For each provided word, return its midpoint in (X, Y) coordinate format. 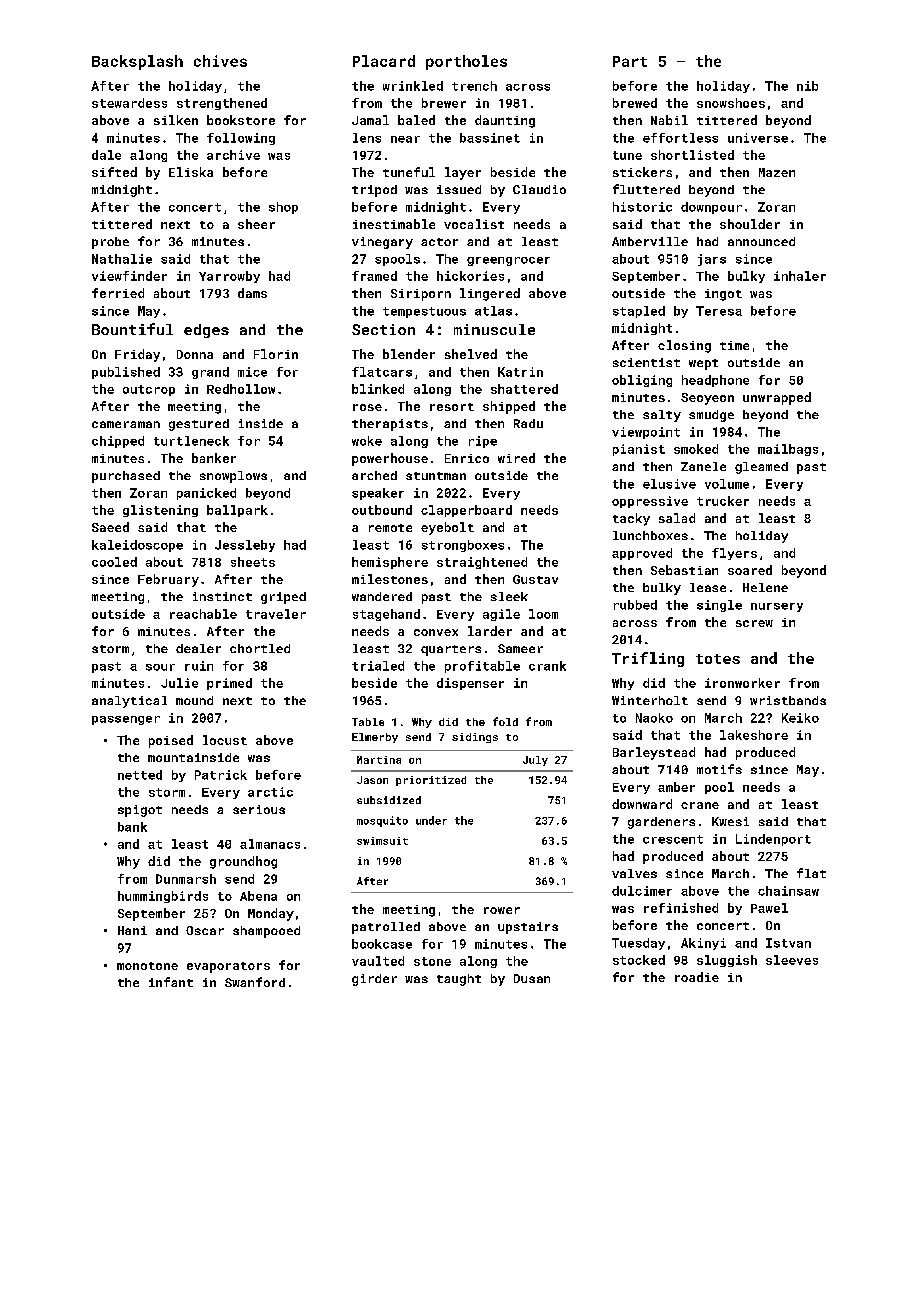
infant (171, 982)
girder (374, 980)
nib (807, 86)
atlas (493, 311)
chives (220, 61)
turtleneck (191, 441)
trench (474, 86)
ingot (723, 295)
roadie (697, 977)
